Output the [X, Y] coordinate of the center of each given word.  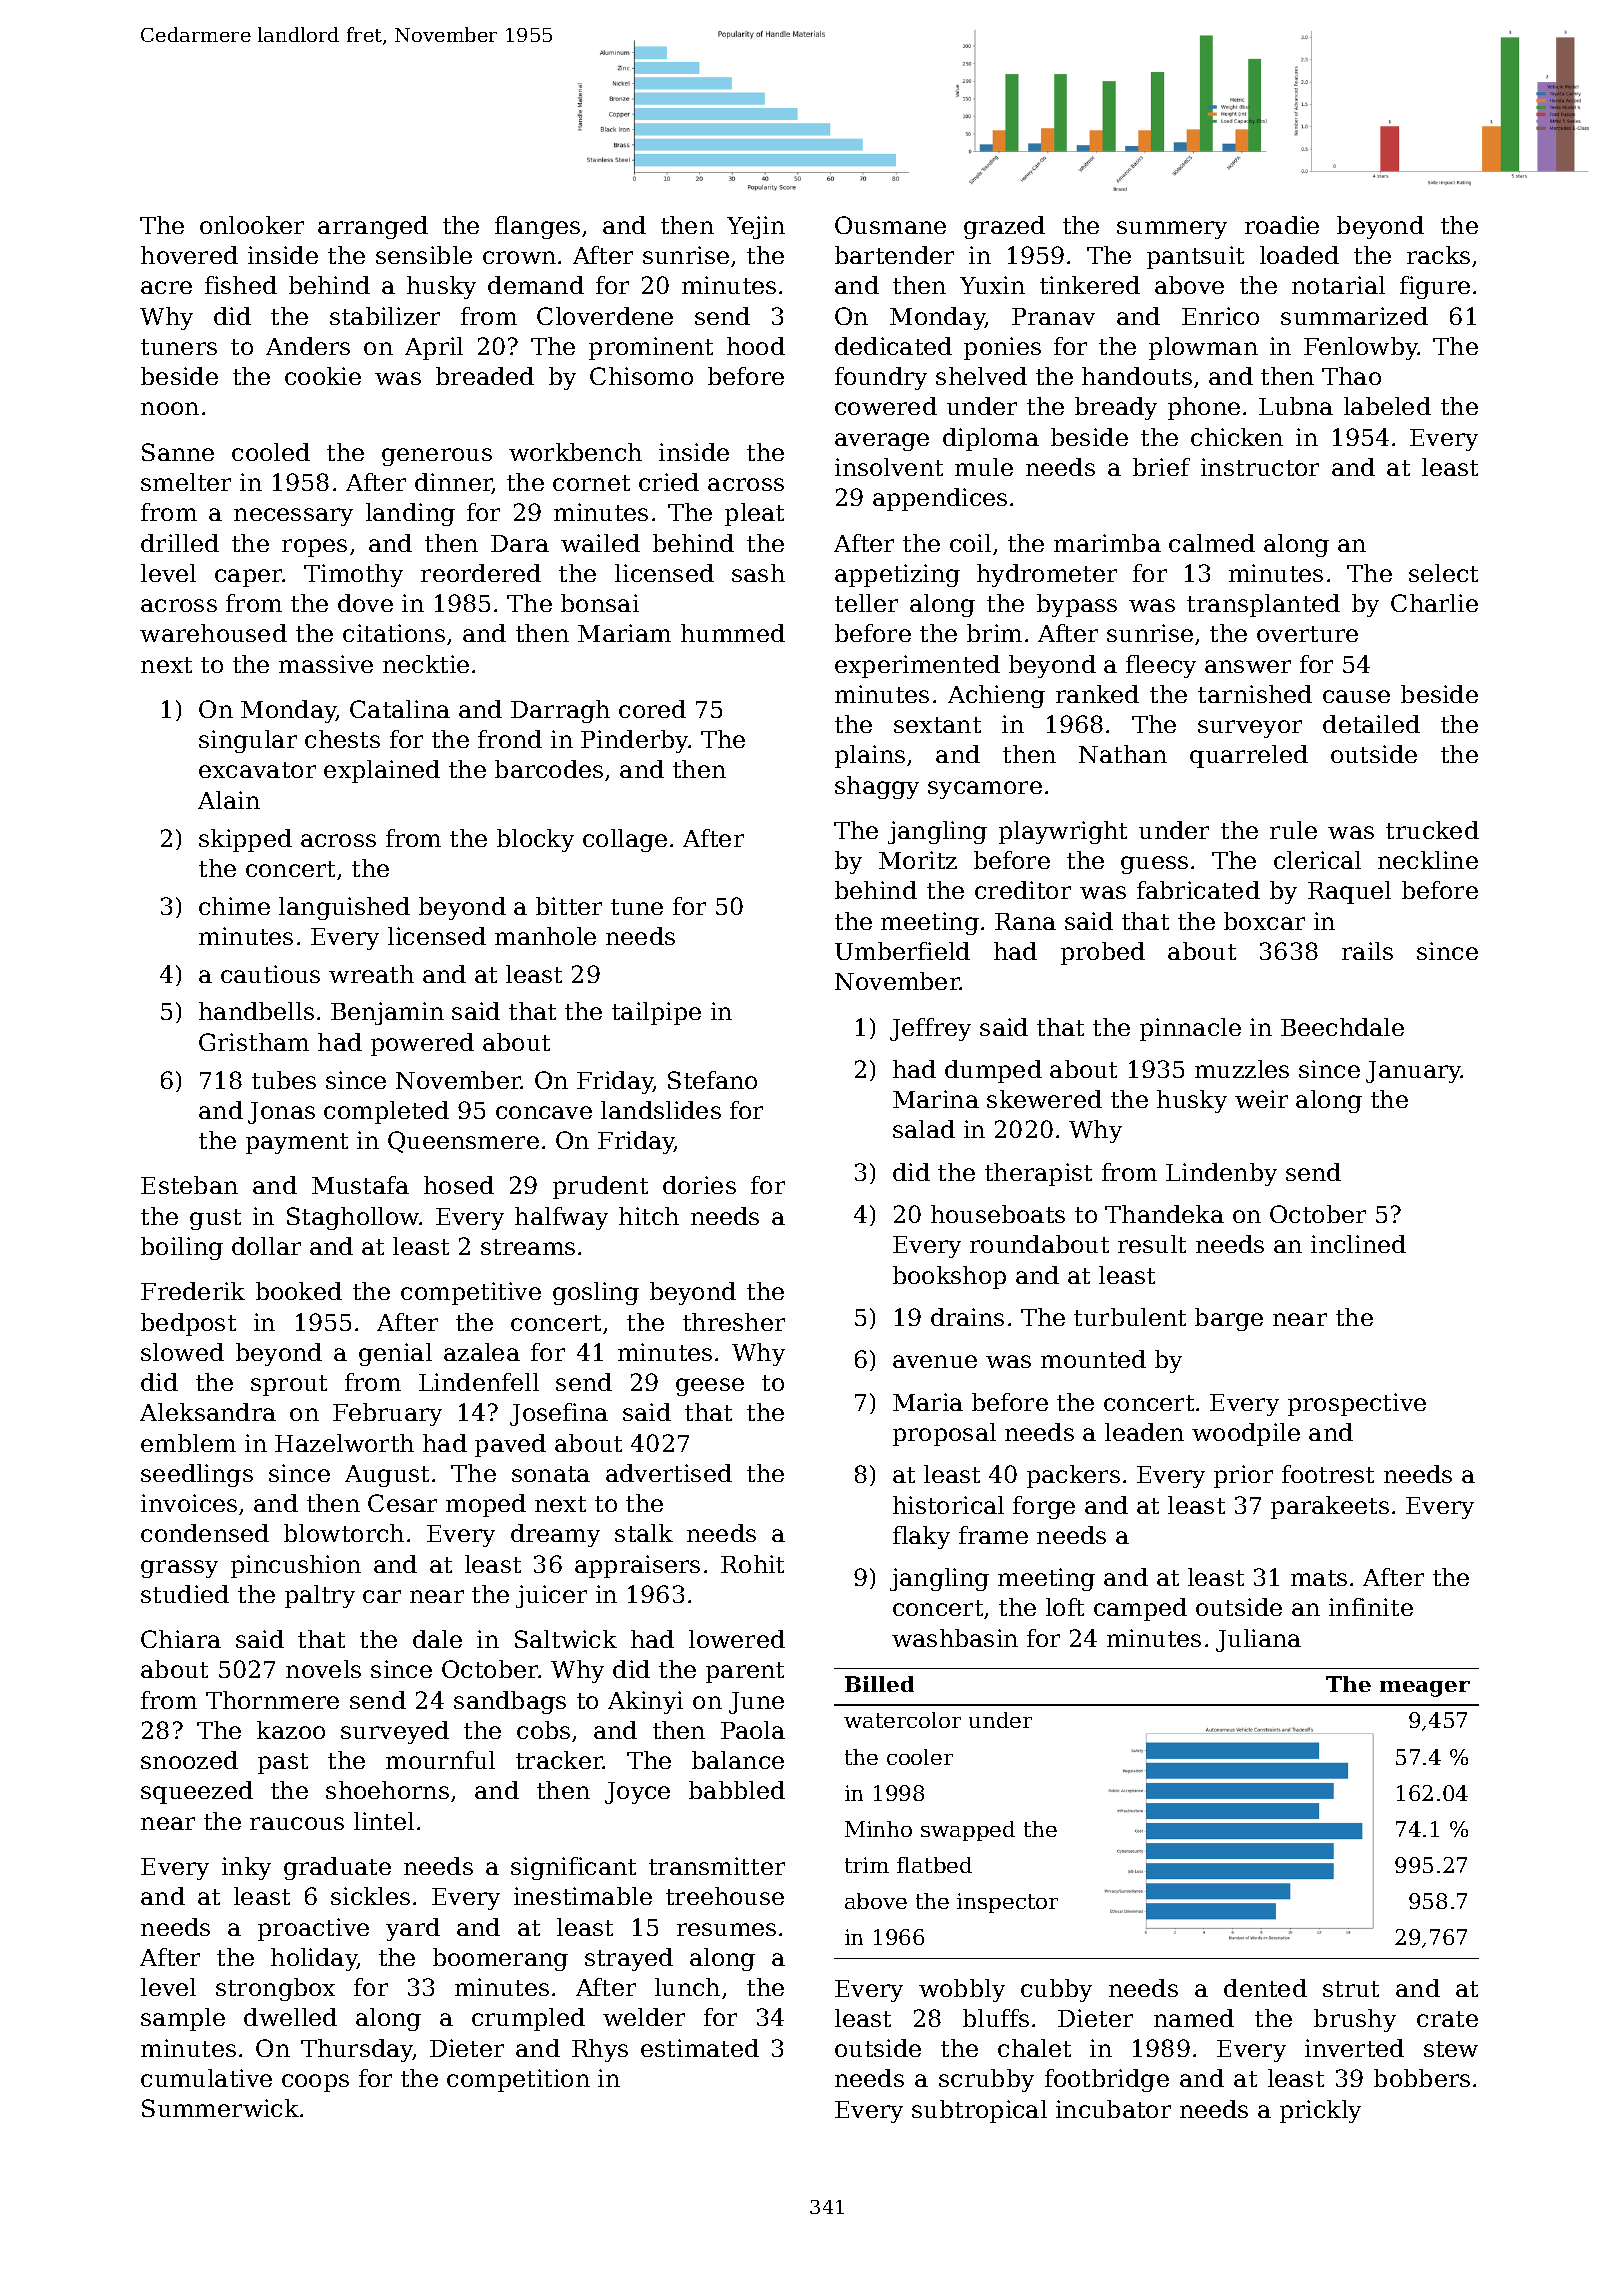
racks [1438, 255]
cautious [270, 974]
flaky [921, 1537]
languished [344, 908]
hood [756, 346]
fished [241, 285]
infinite [1371, 1607]
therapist [1038, 1174]
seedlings [197, 1475]
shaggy [877, 787]
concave [544, 1112]
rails [1367, 951]
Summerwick [220, 2108]
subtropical [979, 2111]
